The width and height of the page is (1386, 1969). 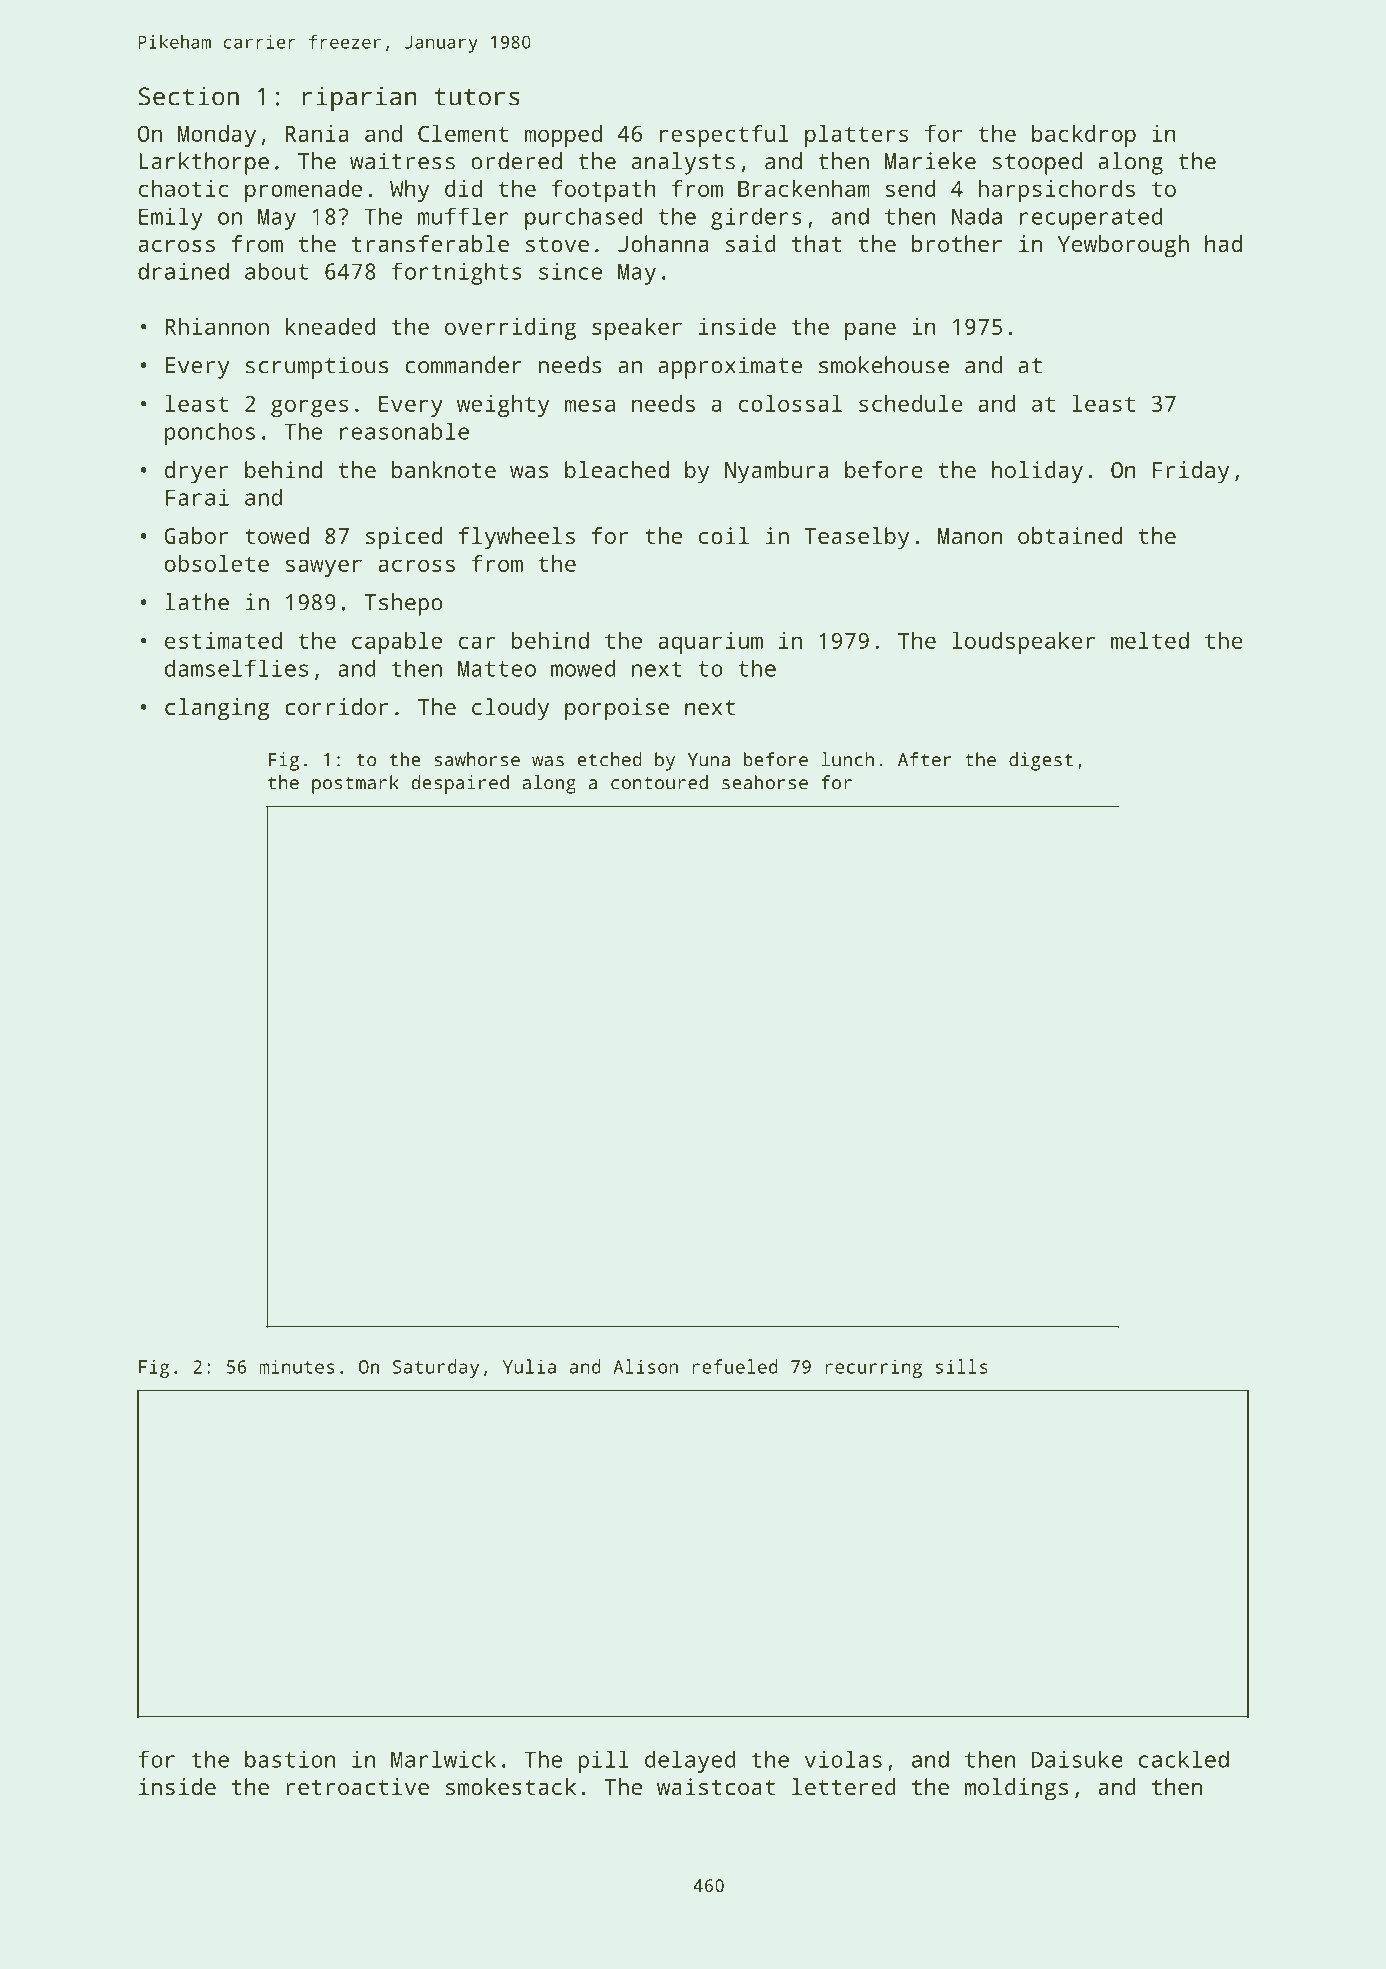 What do you see at coordinates (1041, 761) in the page?
I see `digest` at bounding box center [1041, 761].
